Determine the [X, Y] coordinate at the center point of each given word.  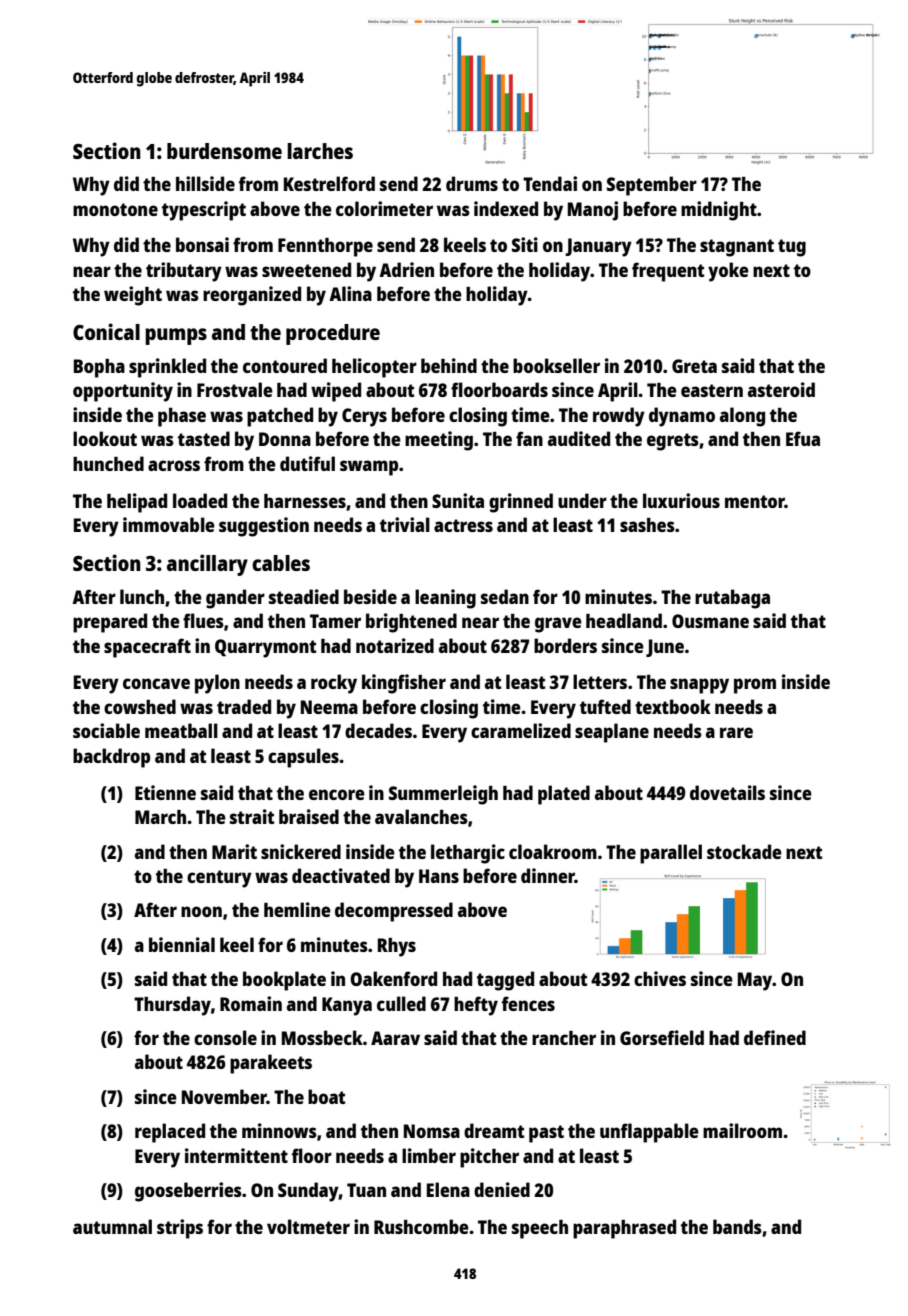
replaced [170, 1133]
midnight [719, 211]
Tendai [550, 183]
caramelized [521, 730]
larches [320, 151]
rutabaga [732, 599]
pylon [217, 684]
